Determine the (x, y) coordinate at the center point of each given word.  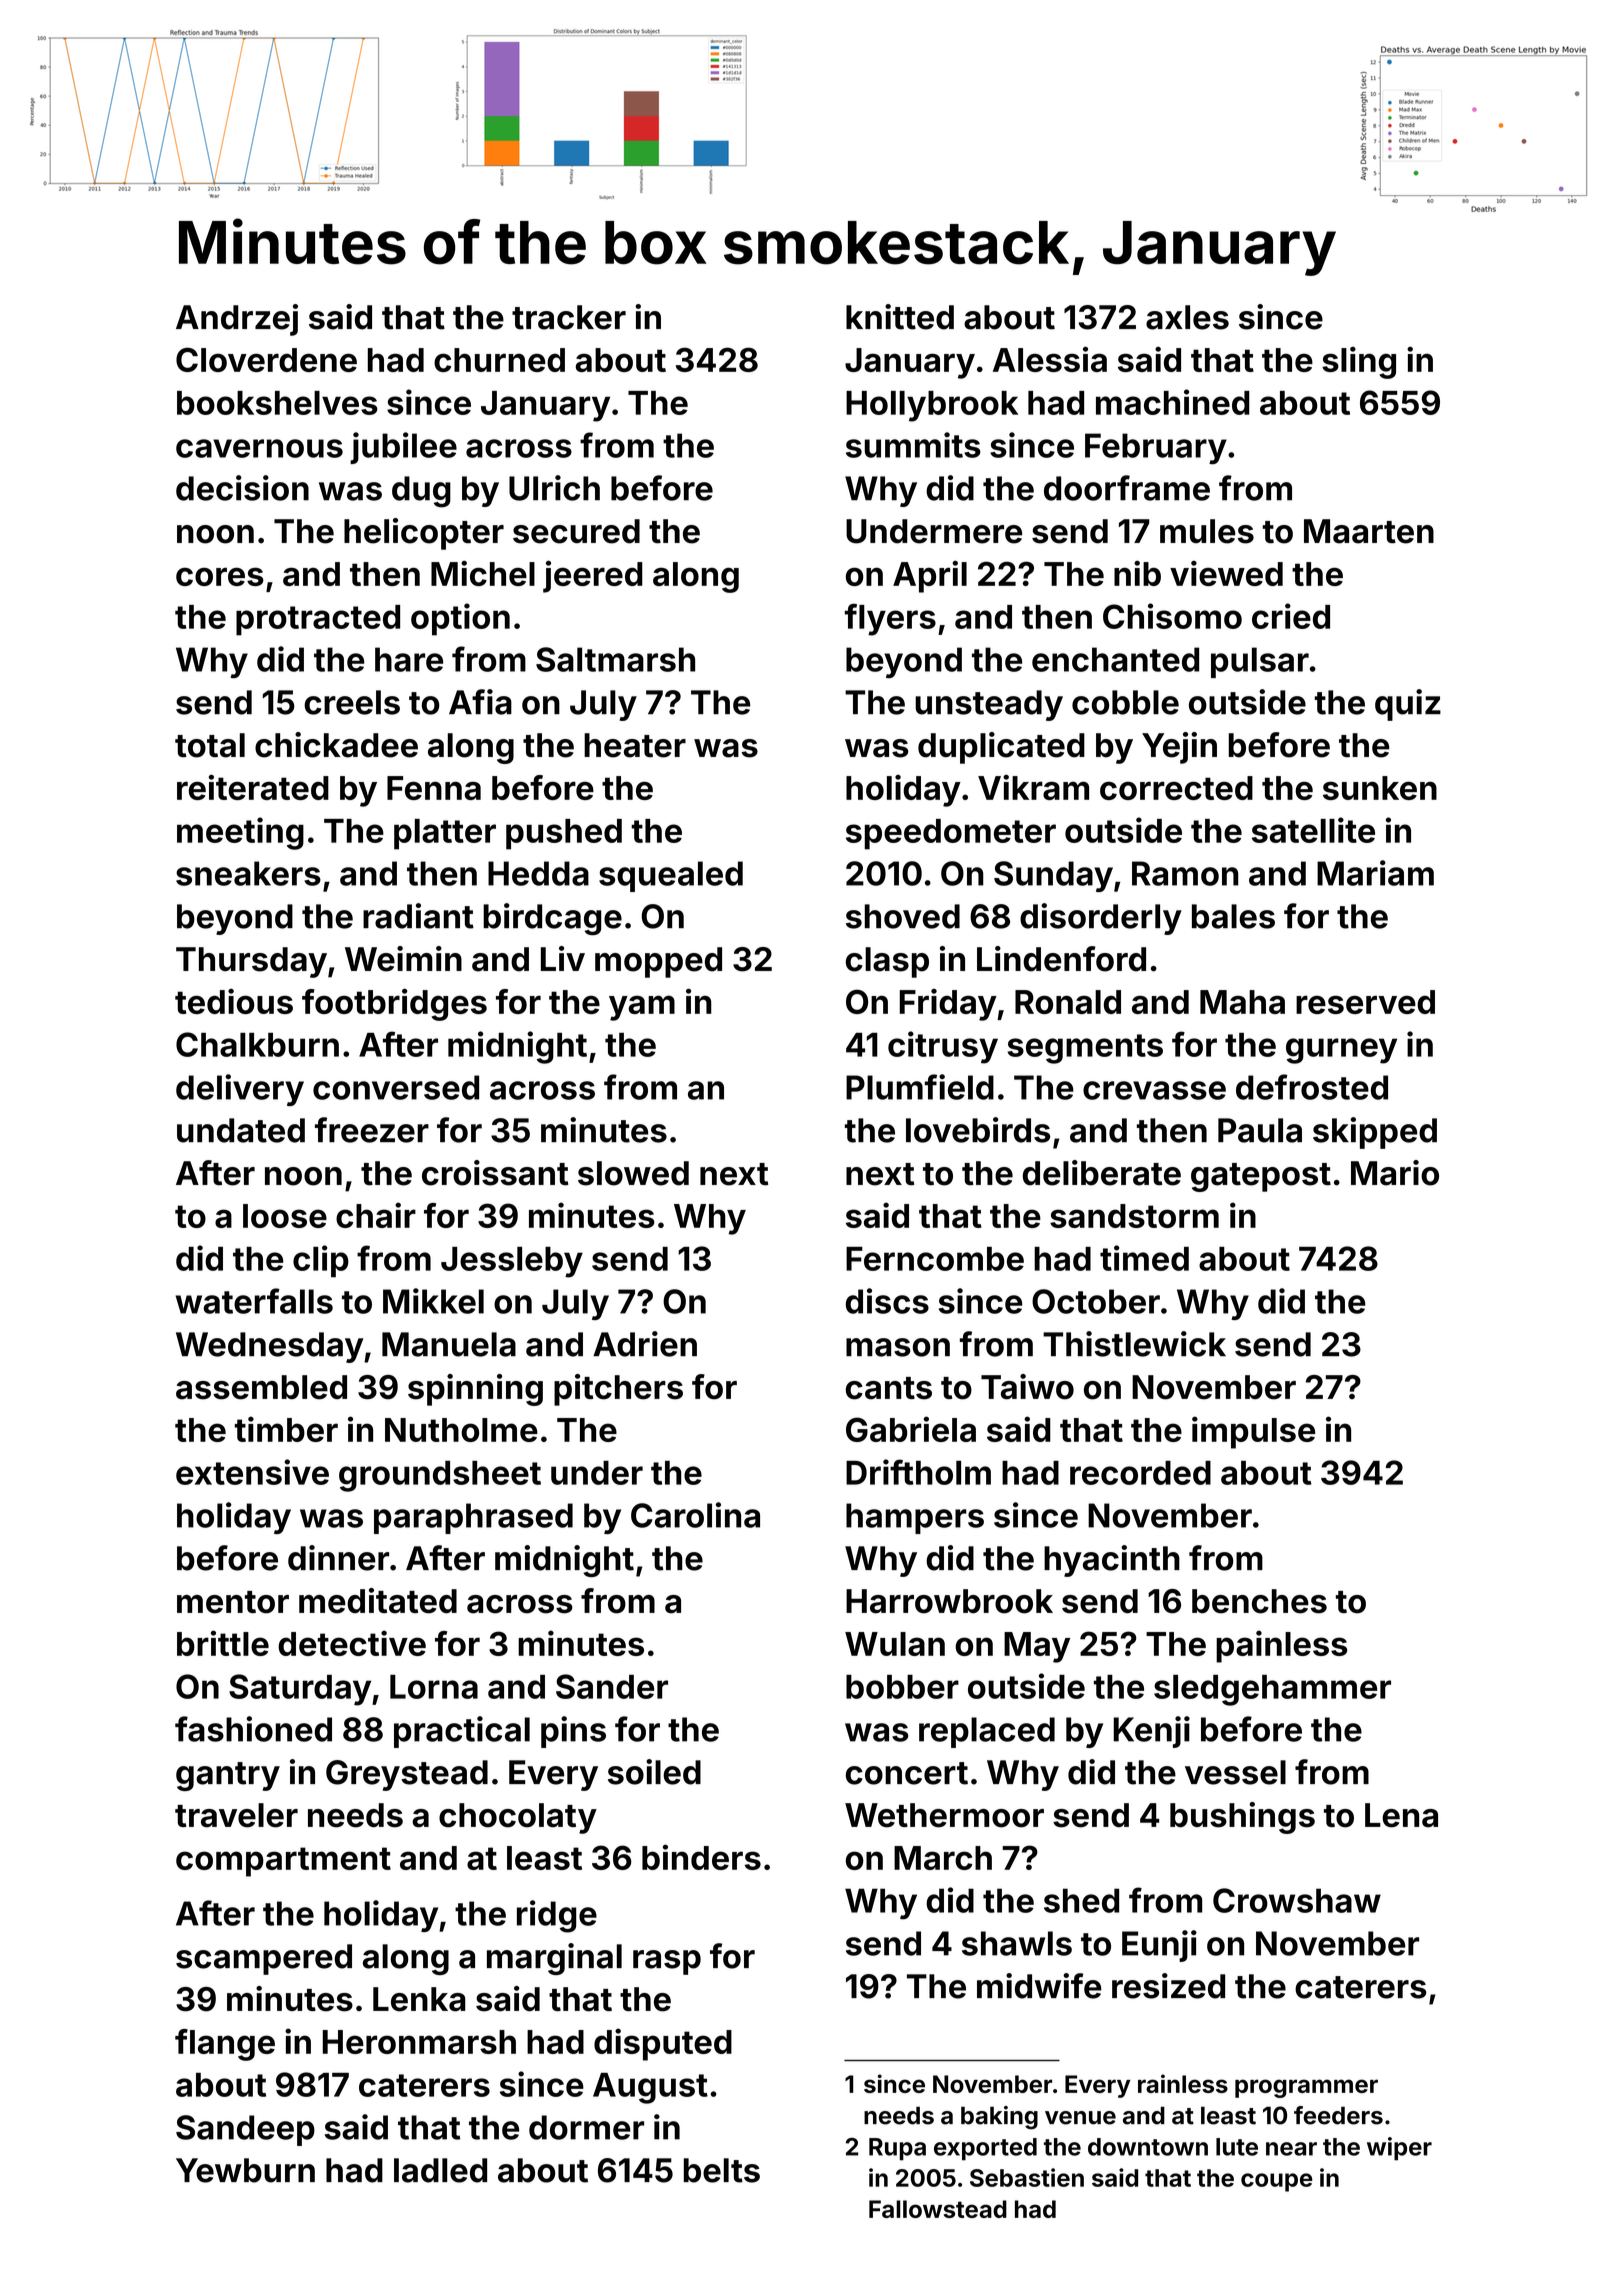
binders (701, 1857)
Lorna (434, 1687)
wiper (1399, 2149)
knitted (900, 317)
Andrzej (237, 320)
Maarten (1369, 531)
